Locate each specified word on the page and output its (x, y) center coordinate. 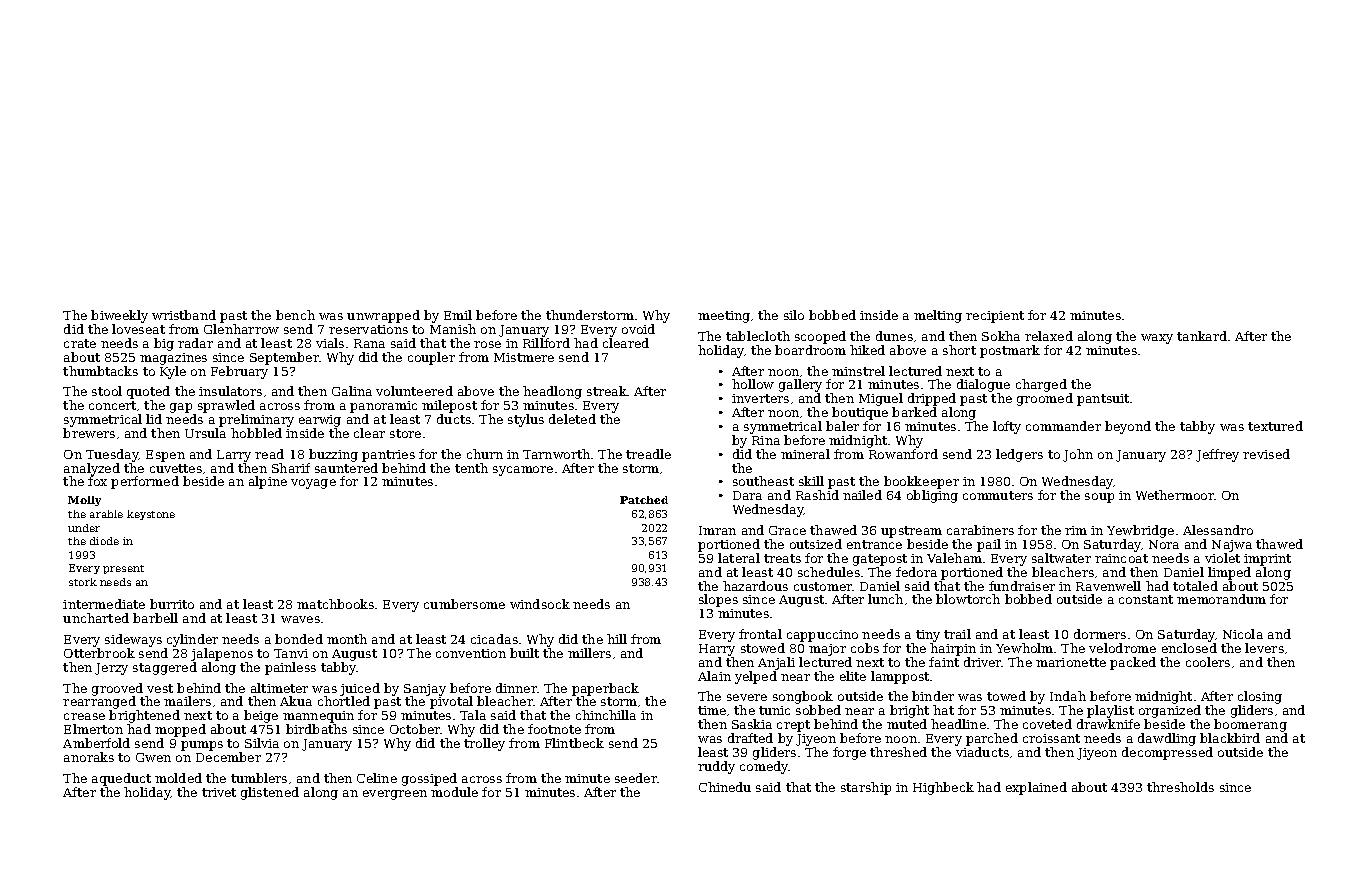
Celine (377, 778)
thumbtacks (100, 371)
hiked (867, 350)
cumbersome (464, 604)
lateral (739, 558)
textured (1275, 426)
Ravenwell (1108, 586)
